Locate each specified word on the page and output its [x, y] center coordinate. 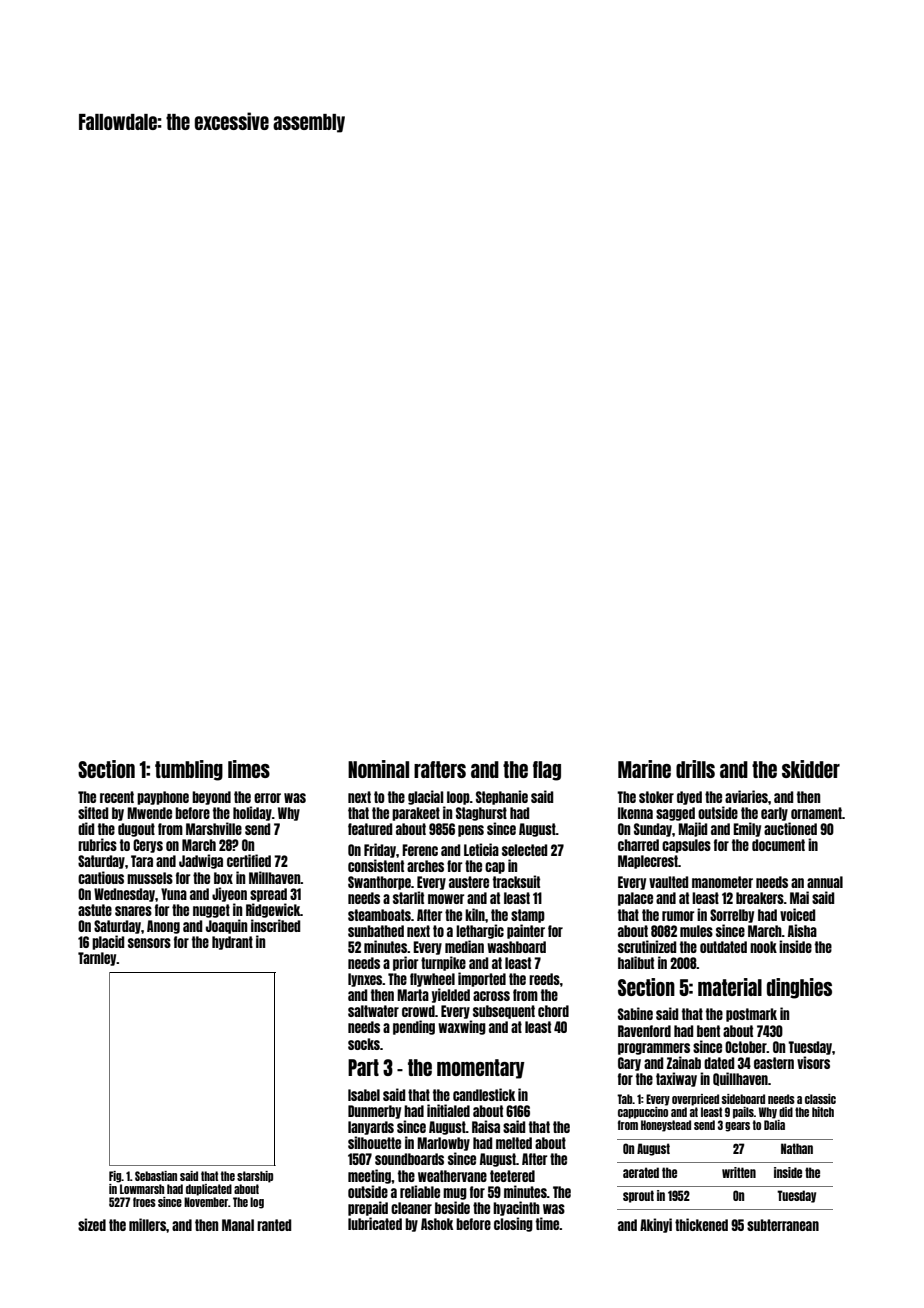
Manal [238, 1225]
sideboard [743, 1099]
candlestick [484, 1094]
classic [820, 1099]
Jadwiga [201, 861]
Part [363, 1067]
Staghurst [481, 814]
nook [763, 947]
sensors [149, 943]
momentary [481, 1069]
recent [117, 797]
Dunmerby [374, 1112]
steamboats [379, 915]
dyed [689, 798]
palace [635, 899]
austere [469, 882]
